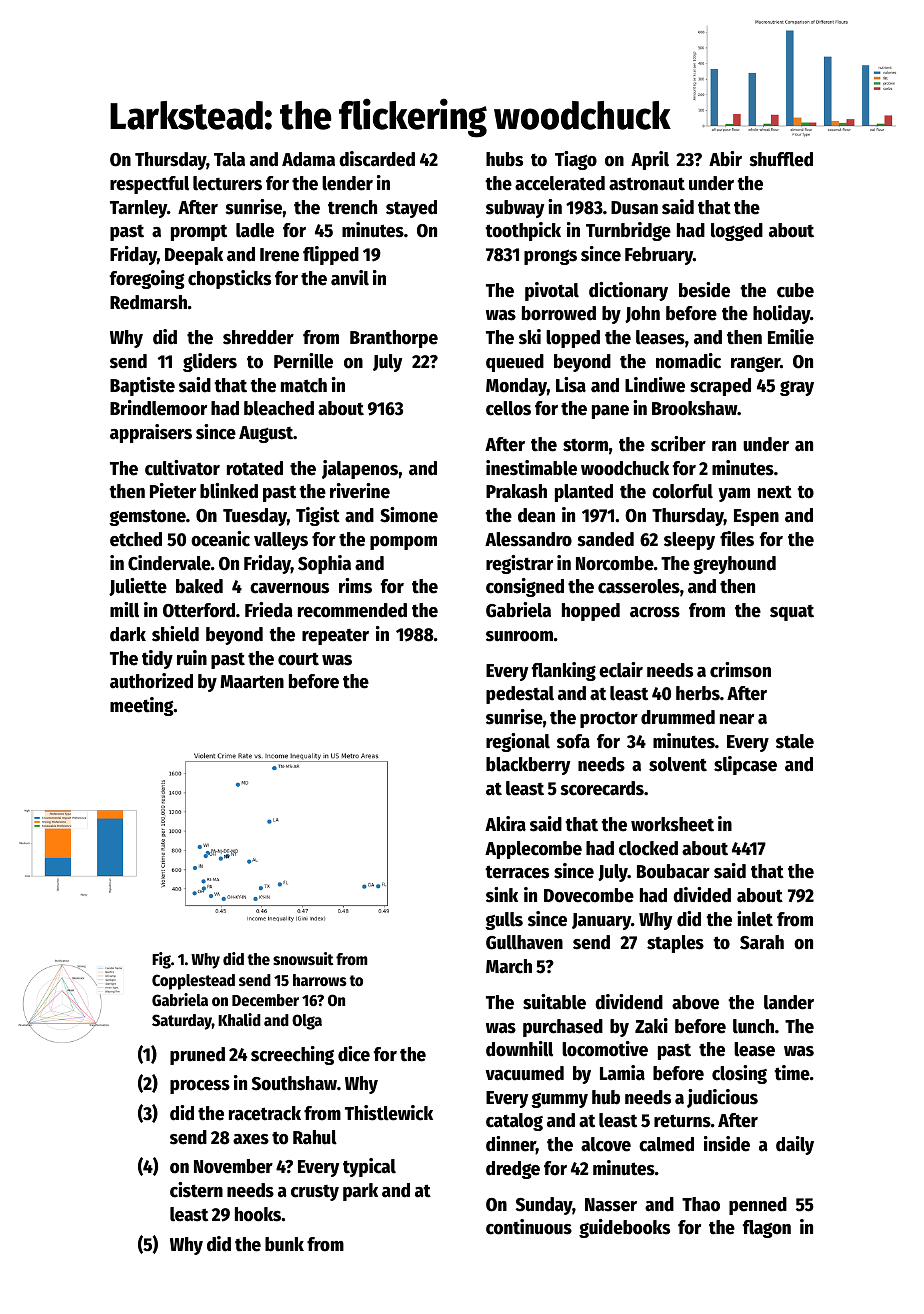 The image size is (924, 1314). Describe the element at coordinates (149, 185) in the screenshot. I see `respectful` at that location.
